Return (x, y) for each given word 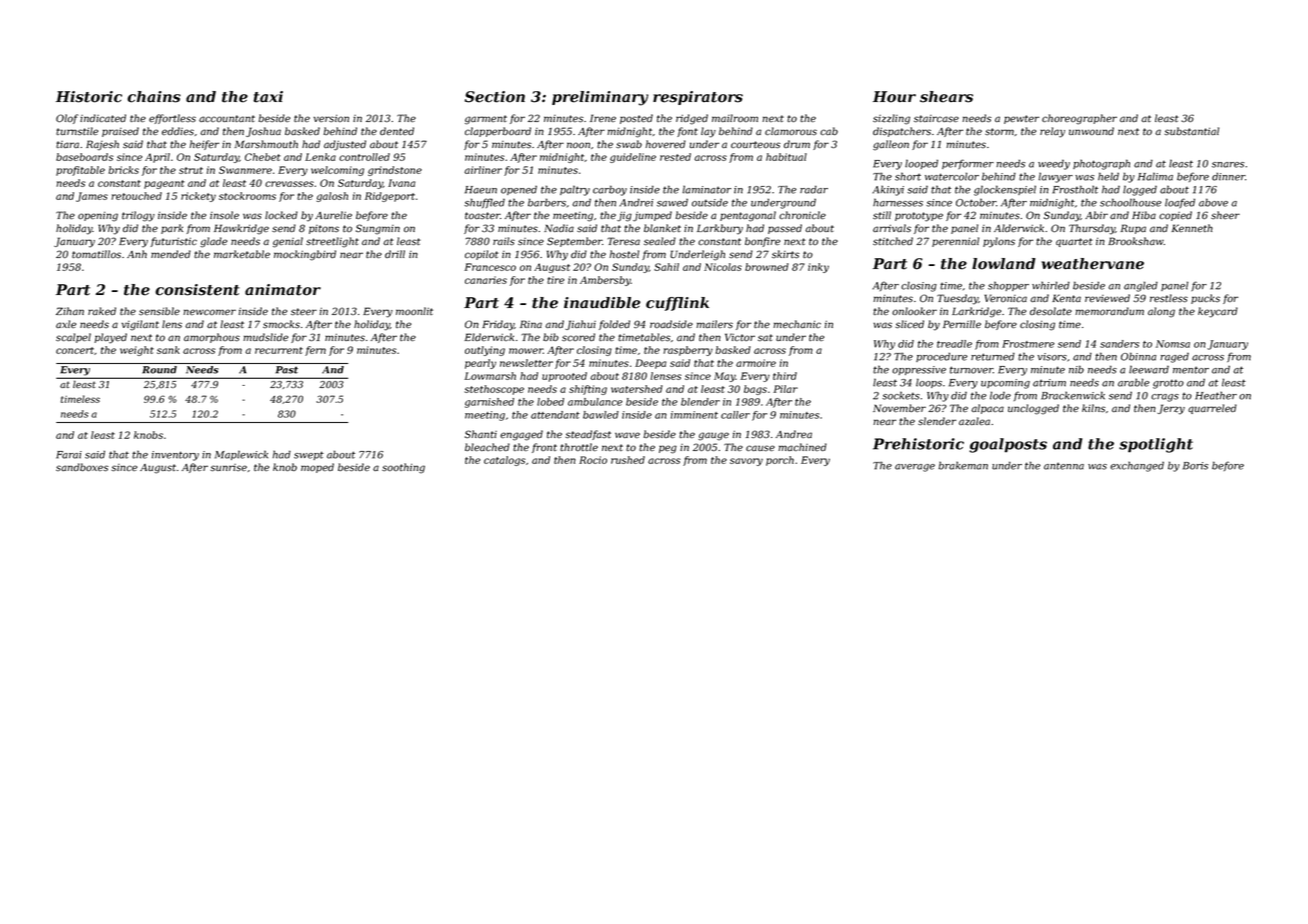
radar (814, 189)
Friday (498, 325)
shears (946, 97)
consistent (197, 290)
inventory (175, 456)
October (976, 202)
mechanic (797, 324)
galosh (332, 197)
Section (495, 97)
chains (154, 97)
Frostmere (1028, 344)
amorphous (212, 338)
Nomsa (1173, 344)
